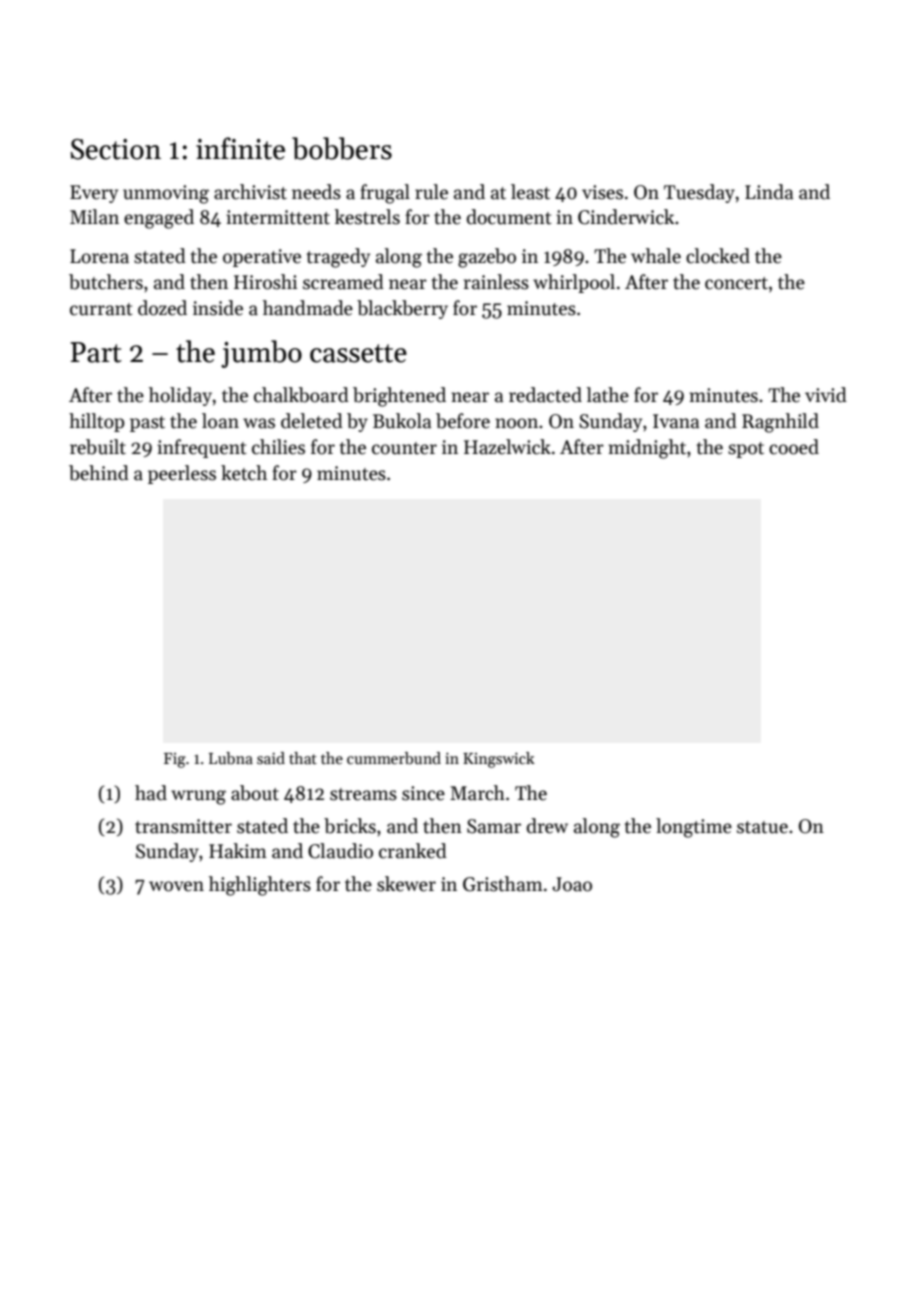 This screenshot has width=924, height=1311. What do you see at coordinates (676, 421) in the screenshot?
I see `Ivana` at bounding box center [676, 421].
